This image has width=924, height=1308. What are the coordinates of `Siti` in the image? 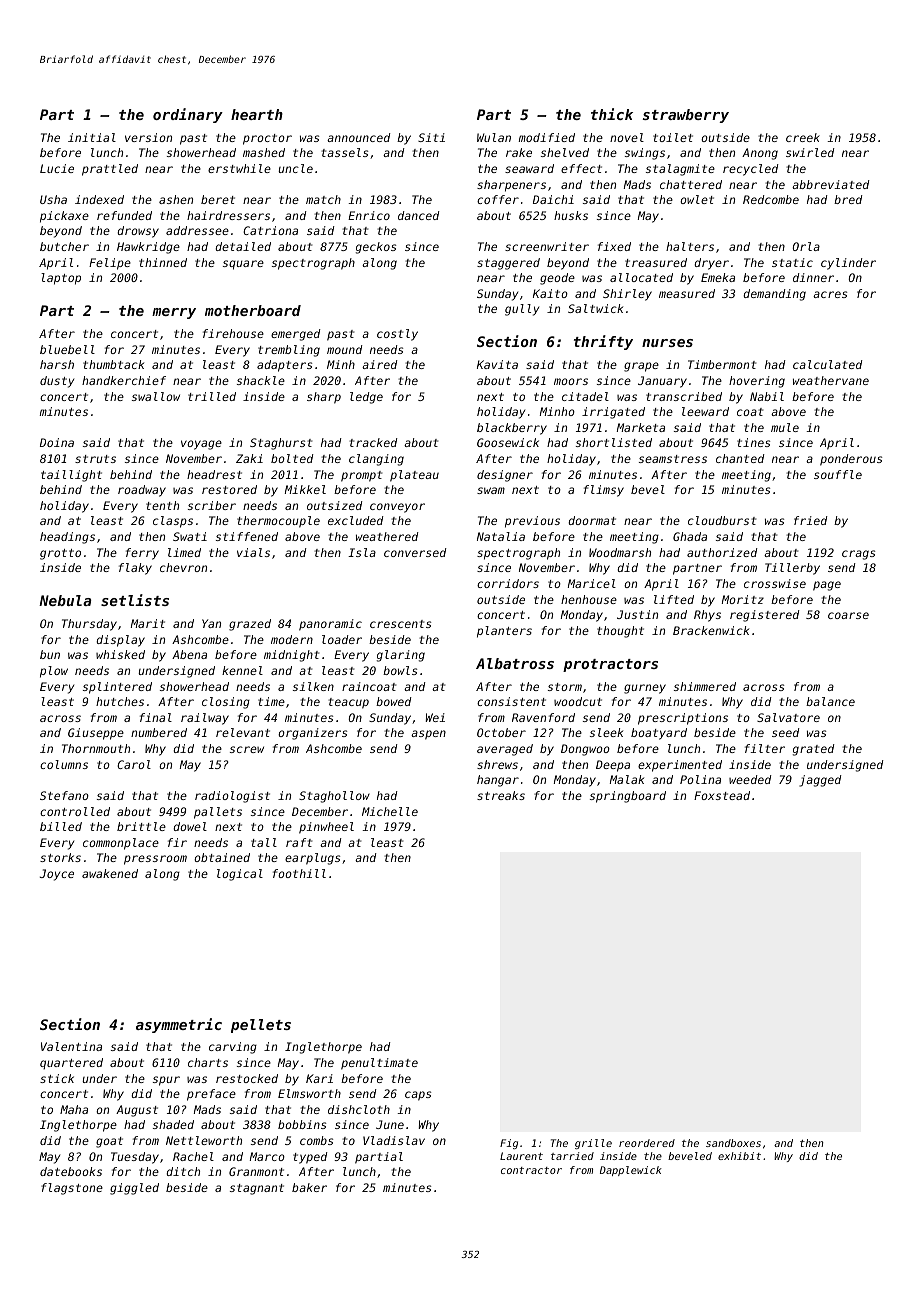 It's located at (431, 137).
